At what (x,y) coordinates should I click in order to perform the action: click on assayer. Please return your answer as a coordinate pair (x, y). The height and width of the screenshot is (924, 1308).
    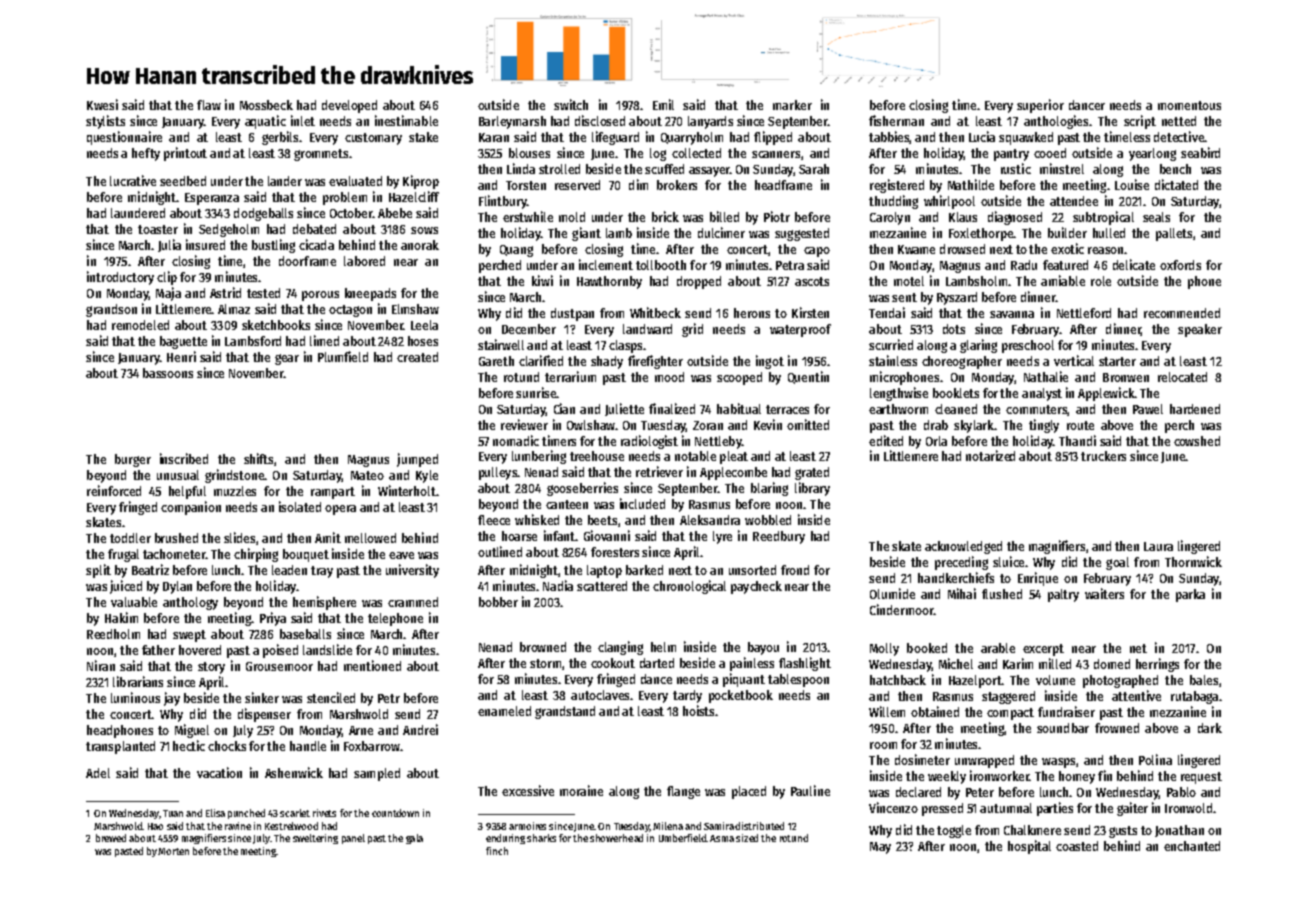
    Looking at the image, I should click on (709, 172).
